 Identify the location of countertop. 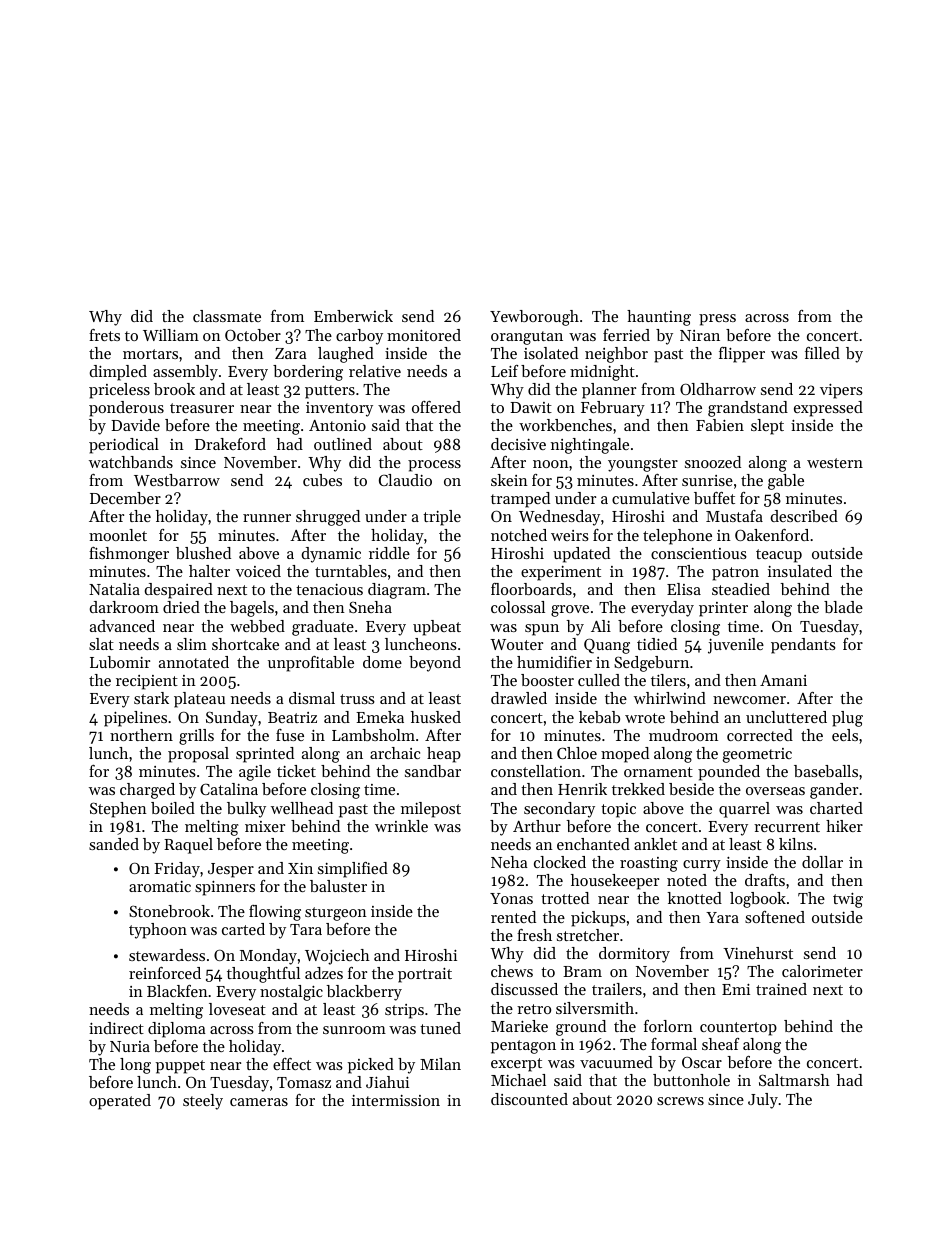
(738, 1029).
